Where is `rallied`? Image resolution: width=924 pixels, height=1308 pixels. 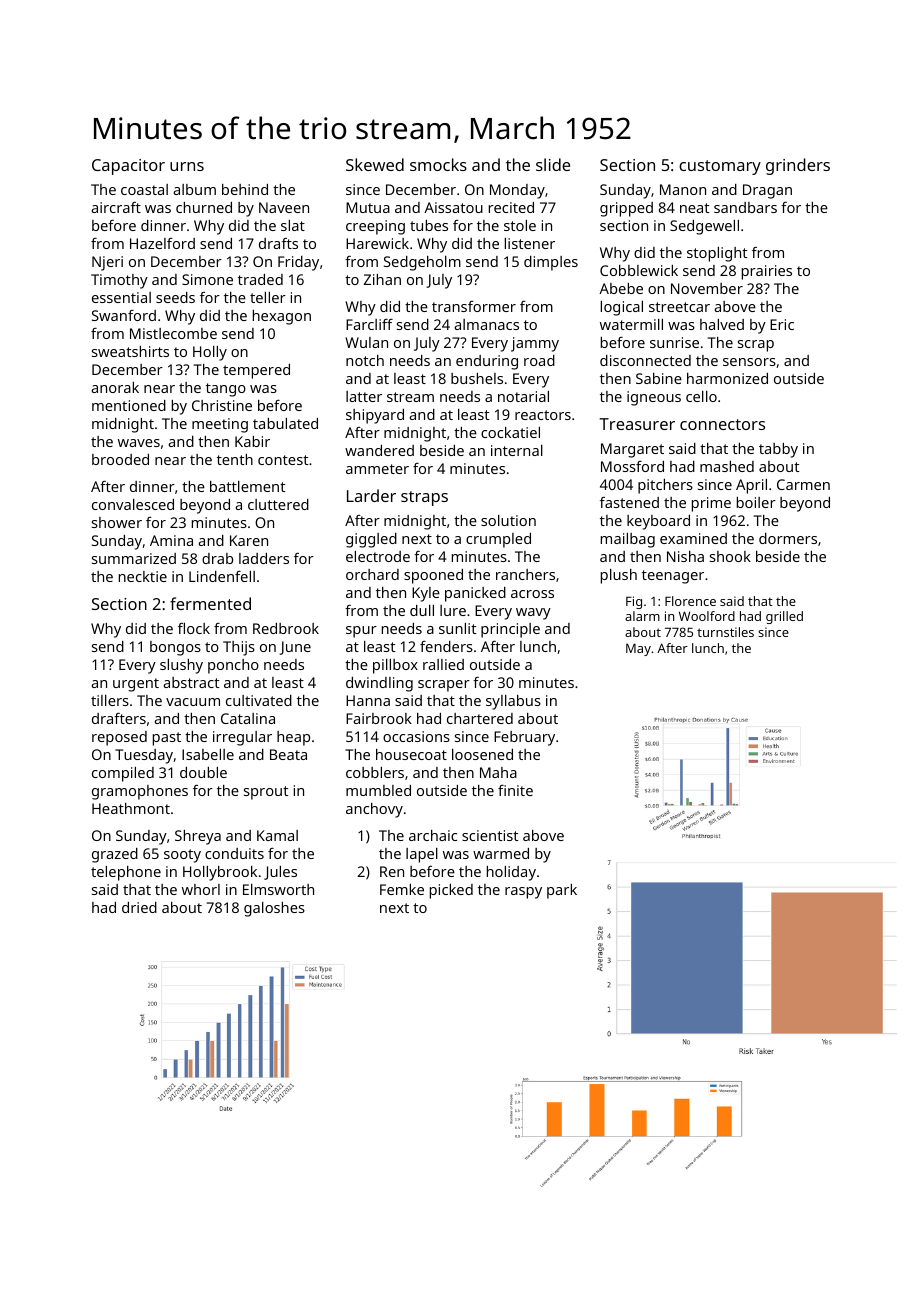
rallied is located at coordinates (443, 664).
